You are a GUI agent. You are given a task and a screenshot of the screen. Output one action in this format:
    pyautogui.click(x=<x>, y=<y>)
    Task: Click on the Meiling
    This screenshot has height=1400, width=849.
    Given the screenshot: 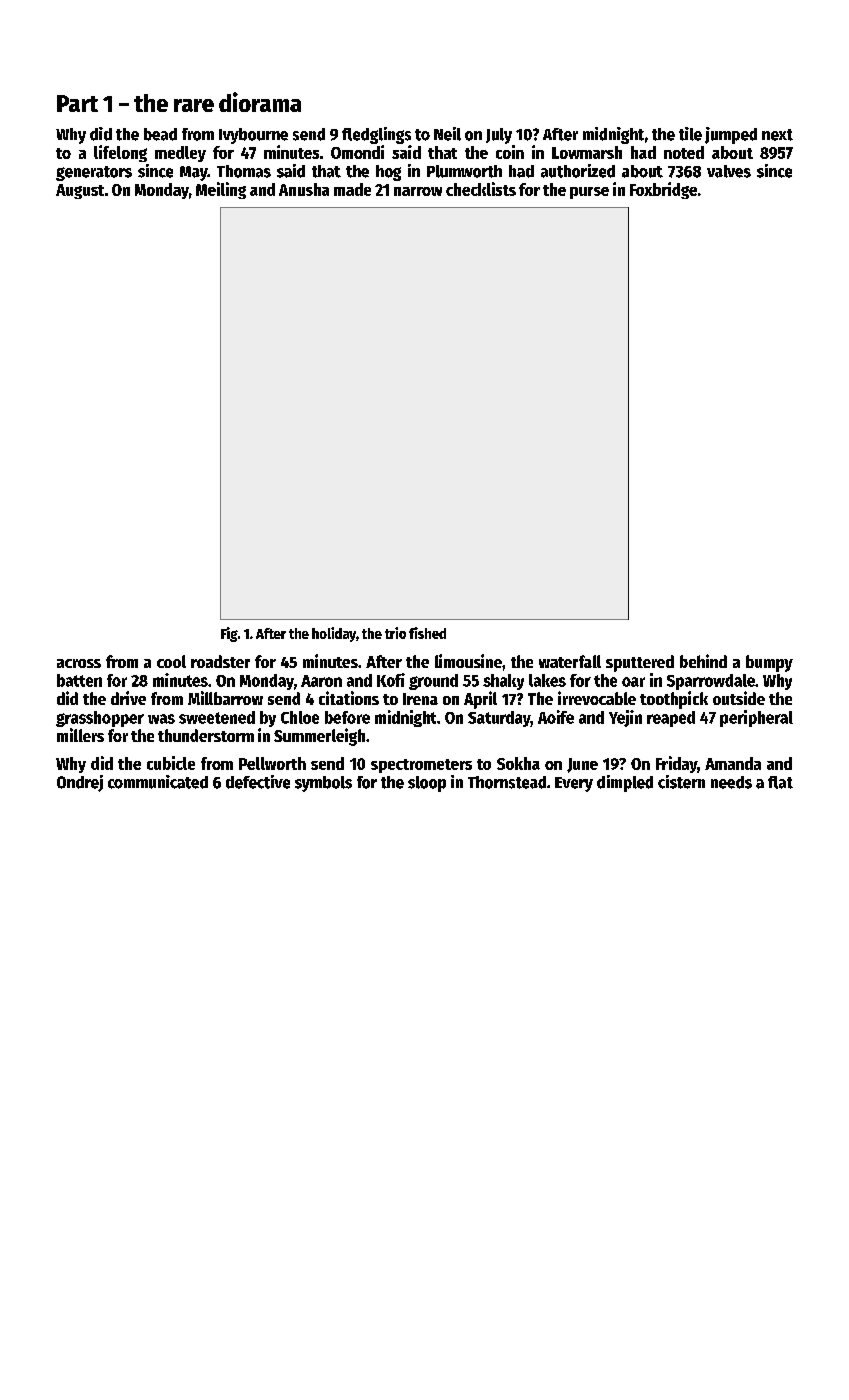 What is the action you would take?
    pyautogui.click(x=221, y=190)
